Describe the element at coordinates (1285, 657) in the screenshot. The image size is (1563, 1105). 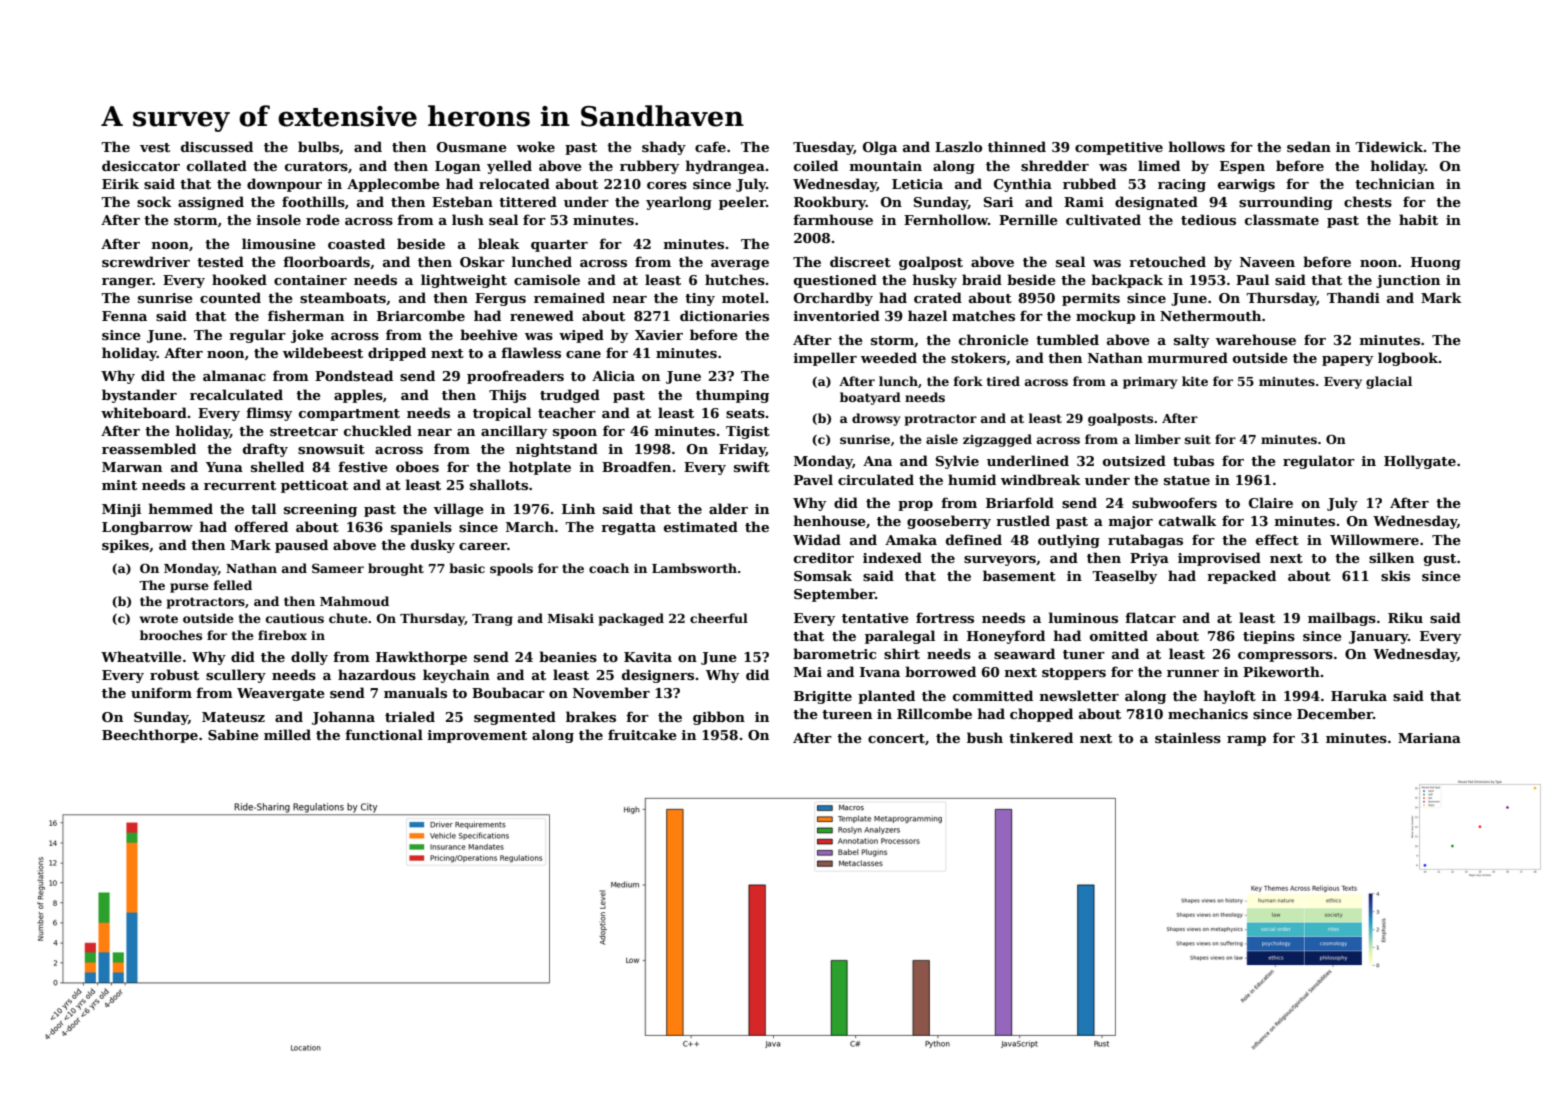
I see `compressors` at that location.
